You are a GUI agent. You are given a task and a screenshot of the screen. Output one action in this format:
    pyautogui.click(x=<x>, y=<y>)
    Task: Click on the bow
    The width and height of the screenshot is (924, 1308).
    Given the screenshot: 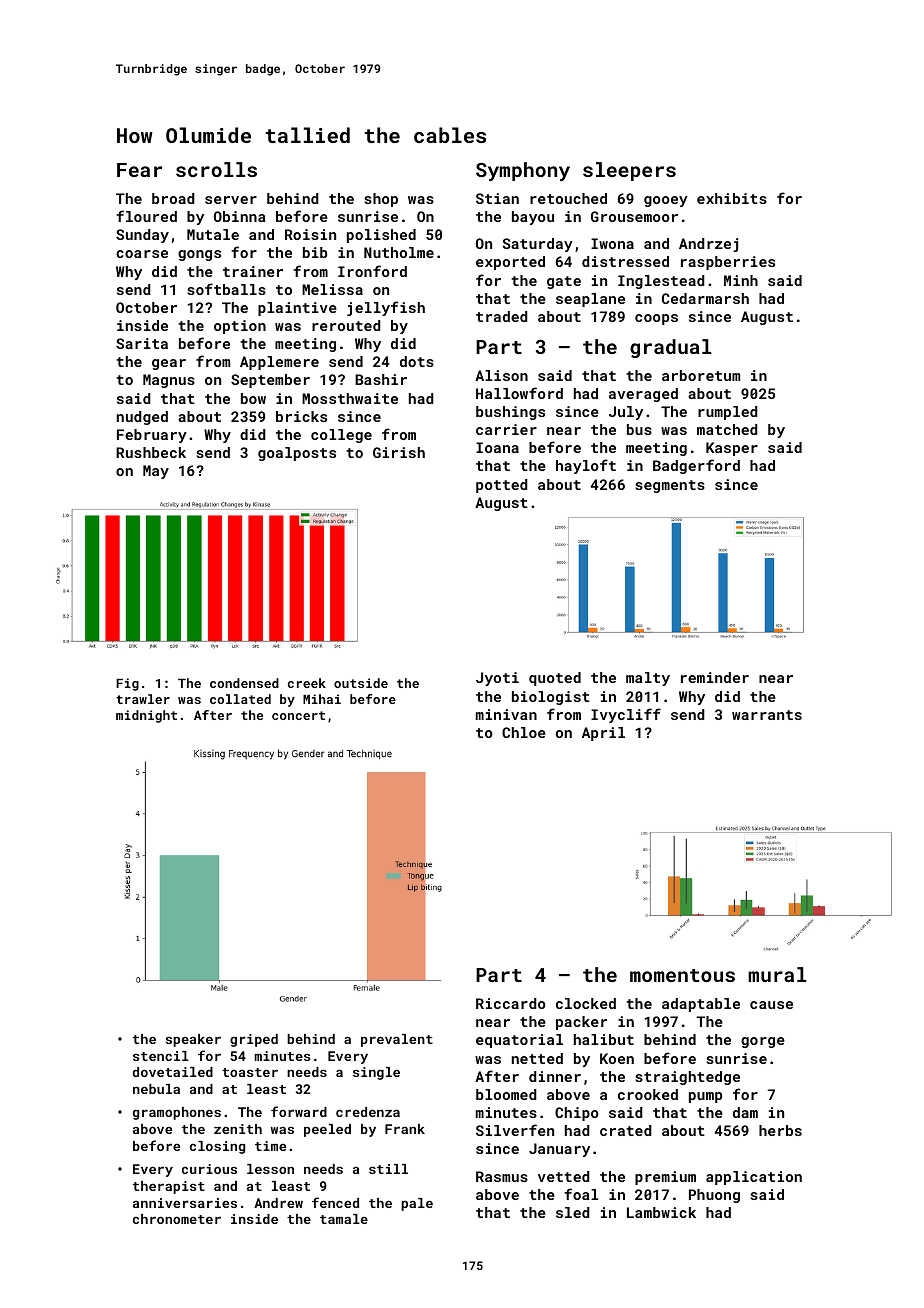 What is the action you would take?
    pyautogui.click(x=253, y=398)
